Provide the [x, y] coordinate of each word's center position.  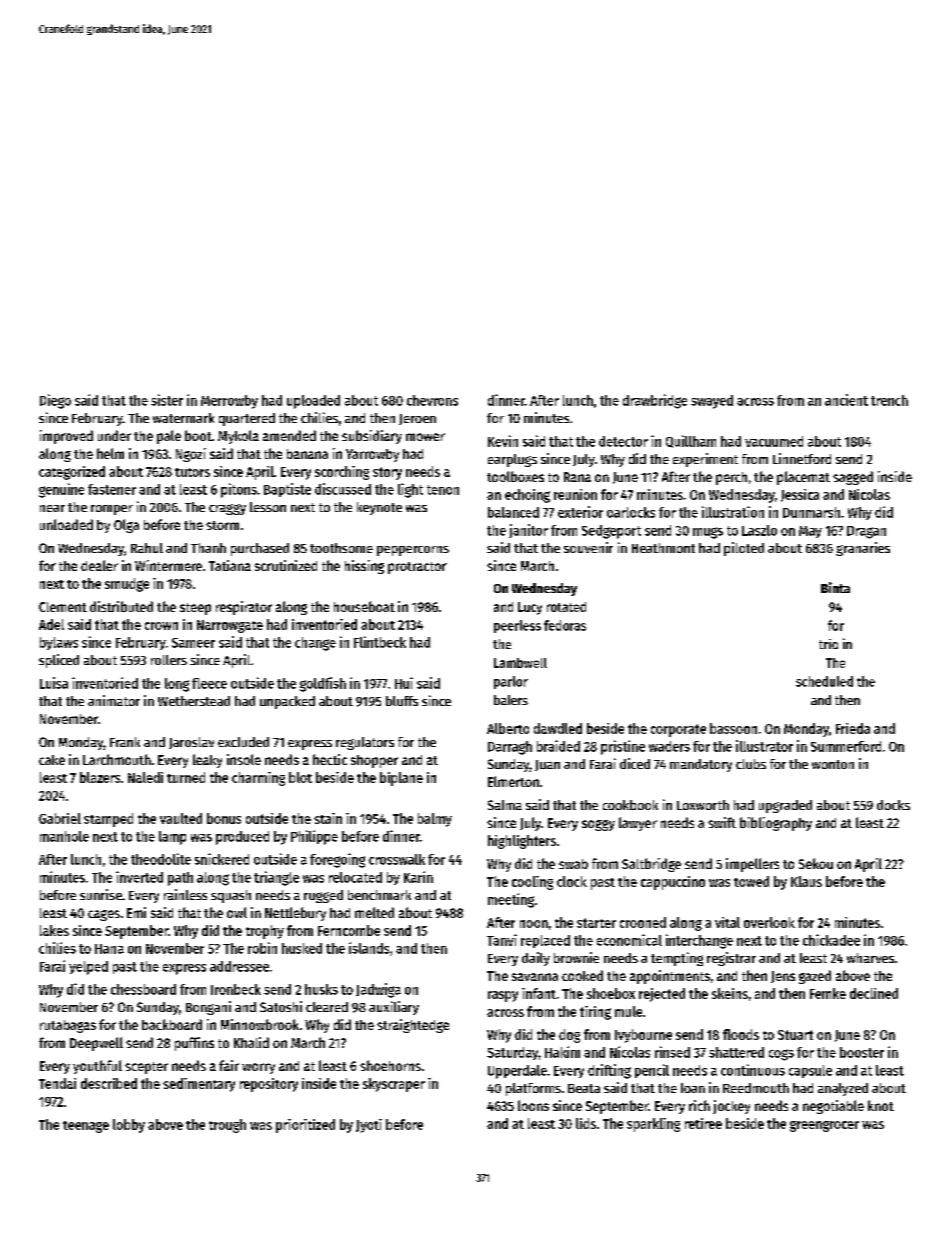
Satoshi [281, 1006]
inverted [139, 877]
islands [369, 948]
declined [874, 993]
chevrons [432, 400]
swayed [712, 402]
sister [167, 400]
